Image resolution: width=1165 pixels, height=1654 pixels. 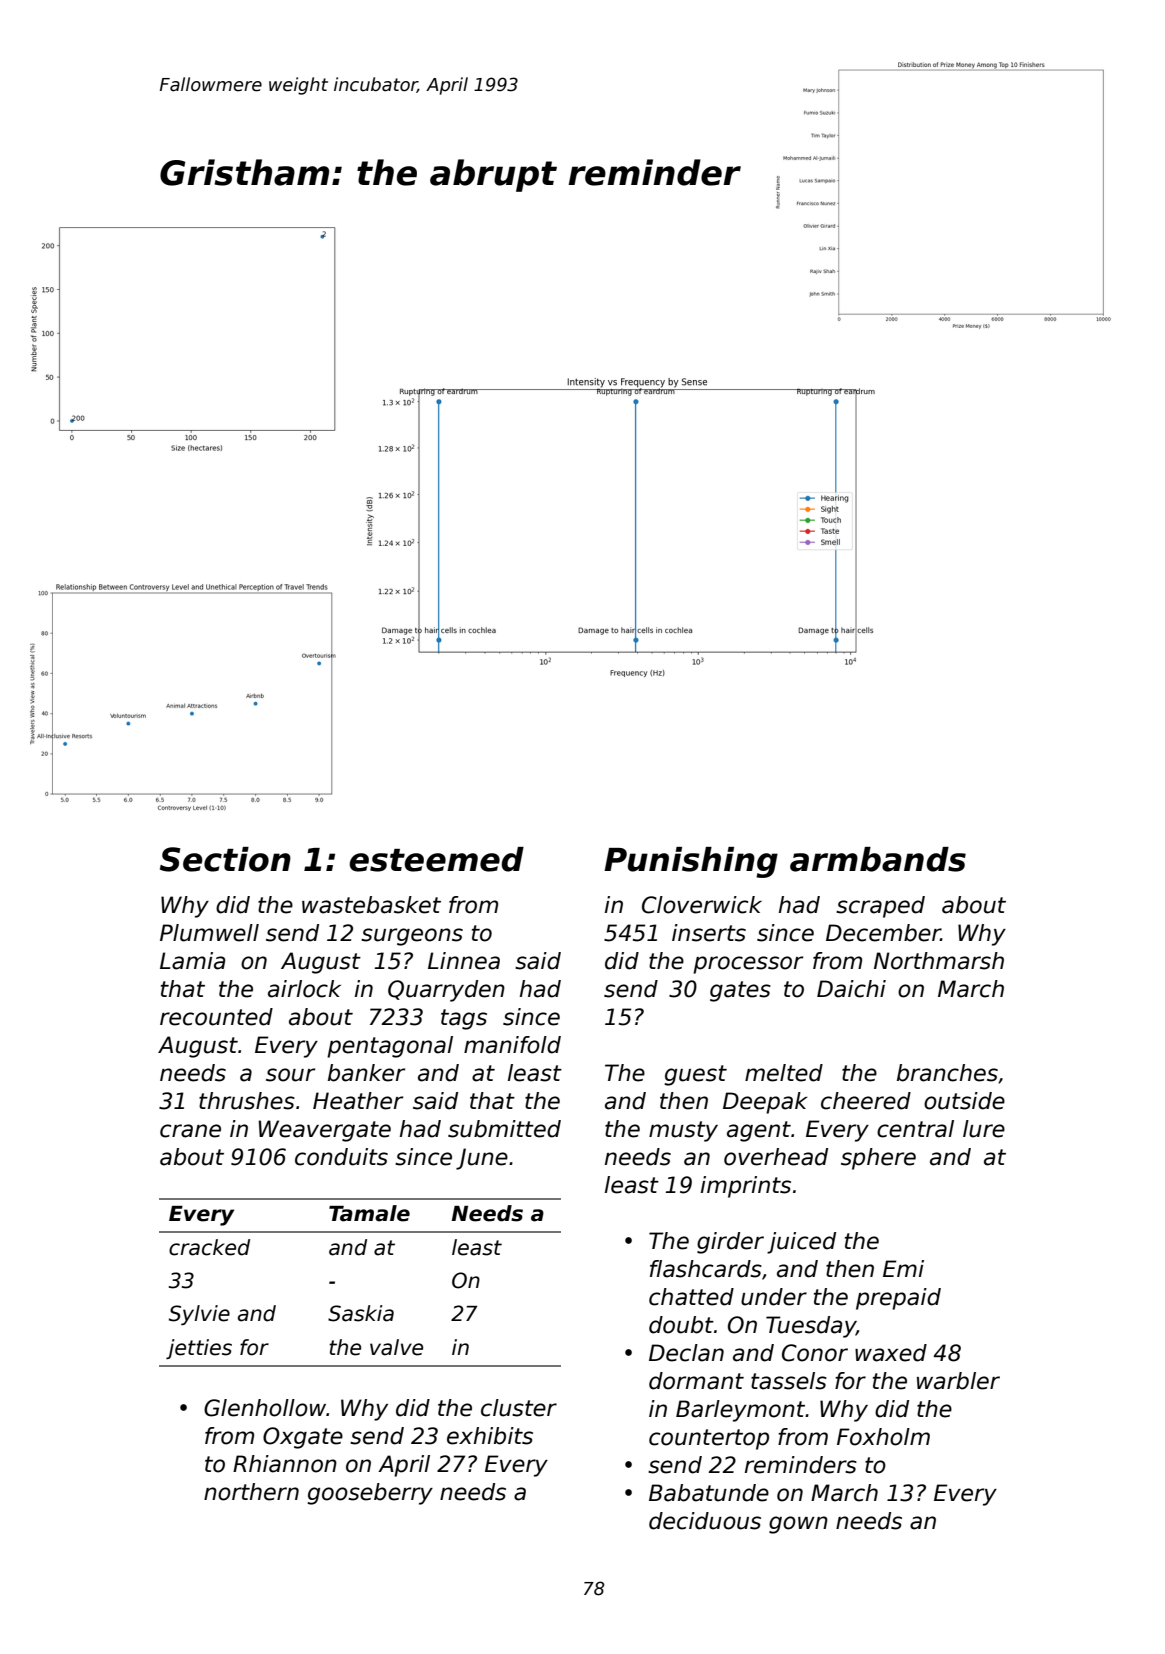 I want to click on Oxgate, so click(x=303, y=1438).
